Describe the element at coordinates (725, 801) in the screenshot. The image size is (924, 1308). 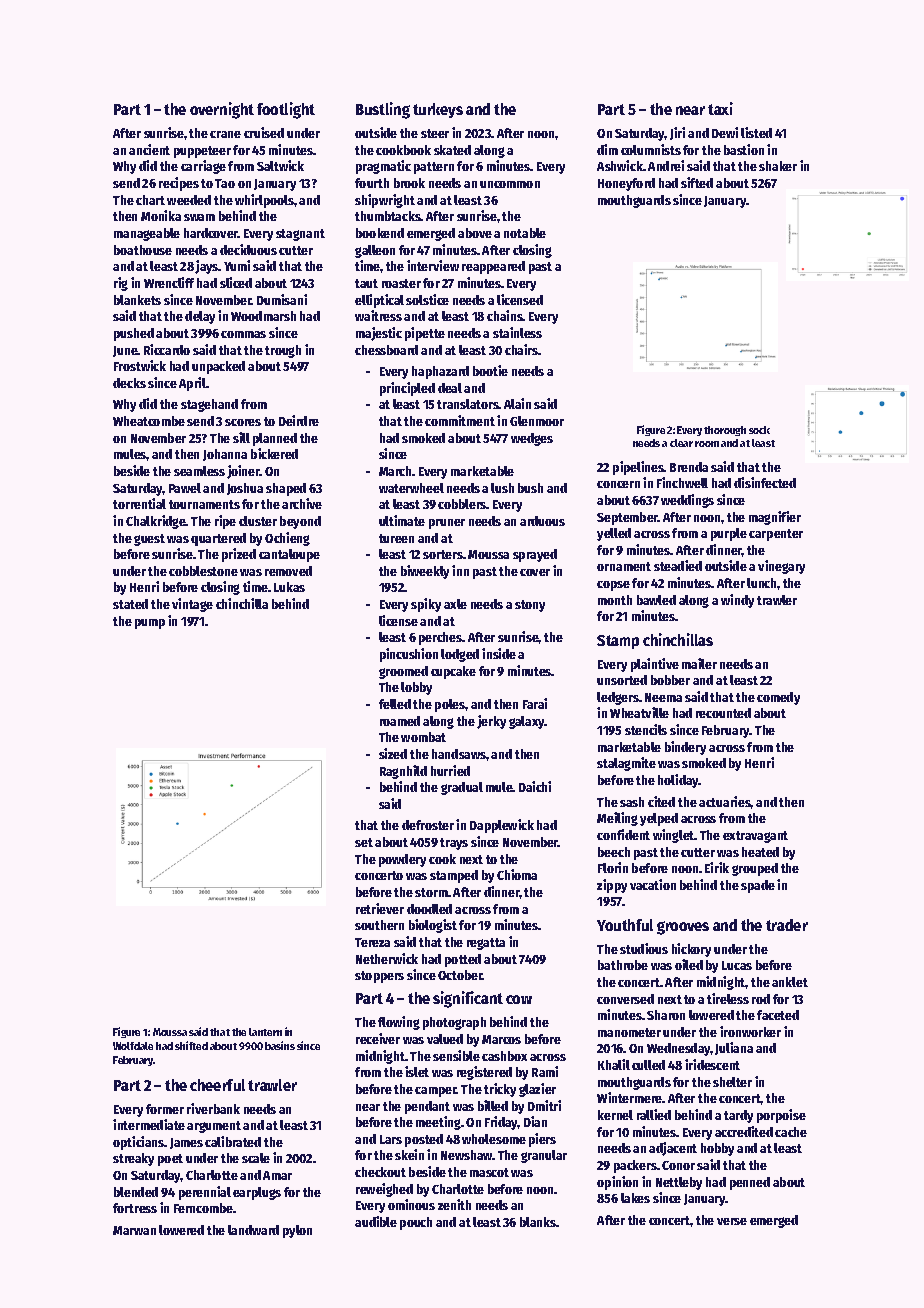
I see `actuaries` at that location.
